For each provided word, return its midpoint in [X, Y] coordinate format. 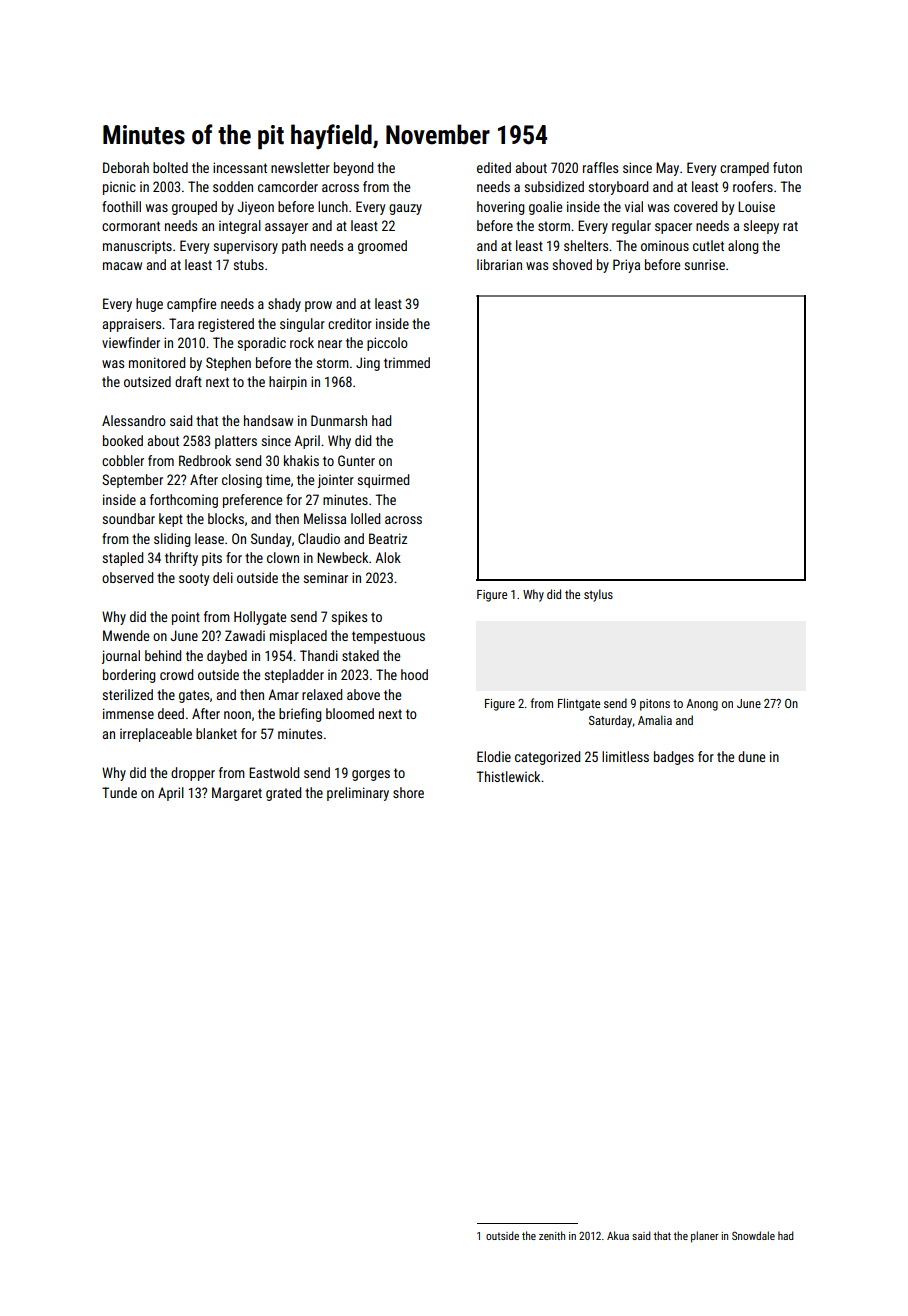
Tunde [119, 792]
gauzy [405, 209]
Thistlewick [508, 776]
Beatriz [388, 538]
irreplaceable [156, 735]
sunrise [705, 264]
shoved [572, 264]
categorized [547, 758]
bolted [170, 167]
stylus [598, 595]
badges [674, 758]
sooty [194, 579]
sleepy [761, 227]
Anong [702, 705]
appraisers [132, 325]
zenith [552, 1235]
